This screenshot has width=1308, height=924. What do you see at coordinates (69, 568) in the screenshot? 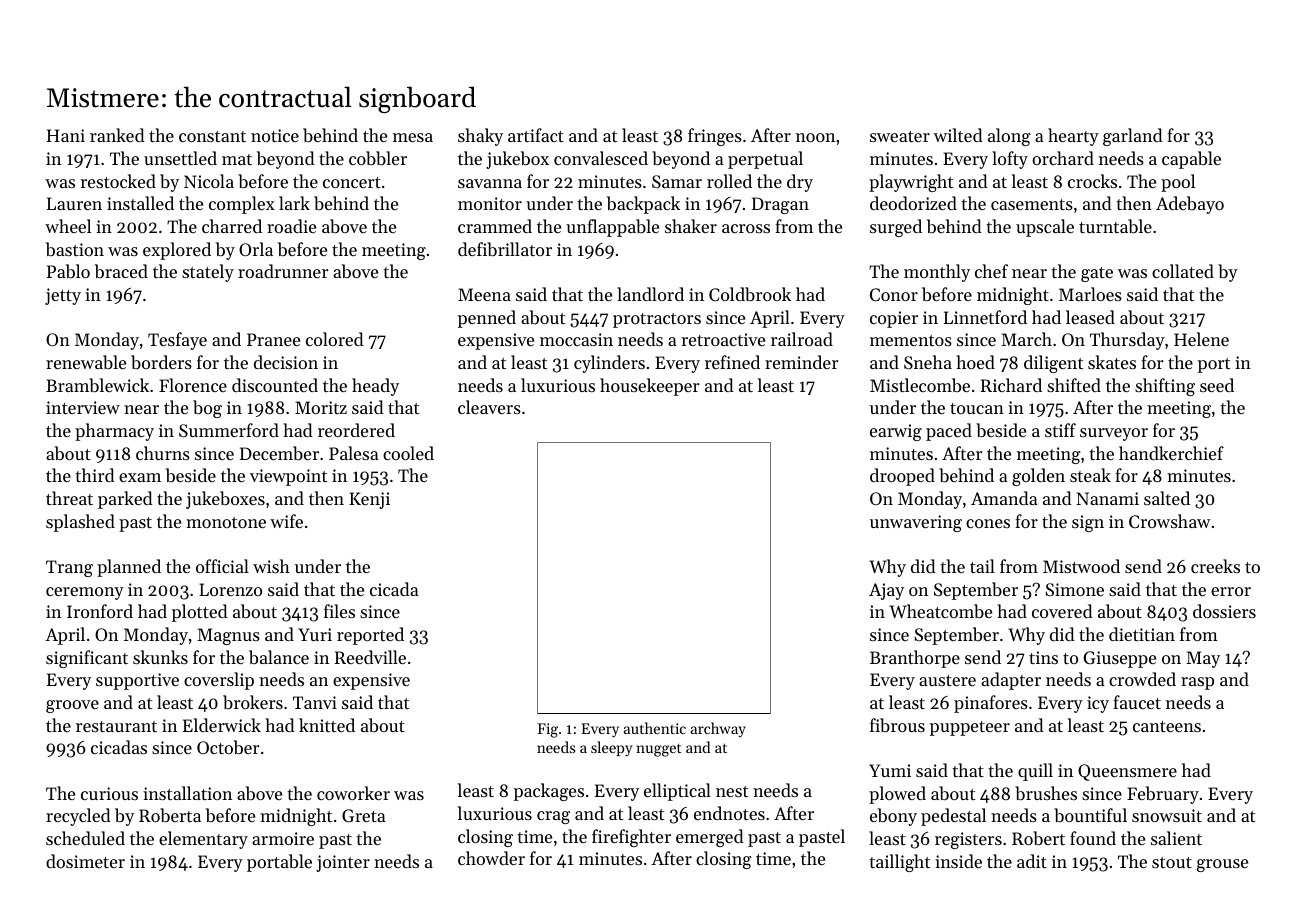
I see `Trang` at bounding box center [69, 568].
